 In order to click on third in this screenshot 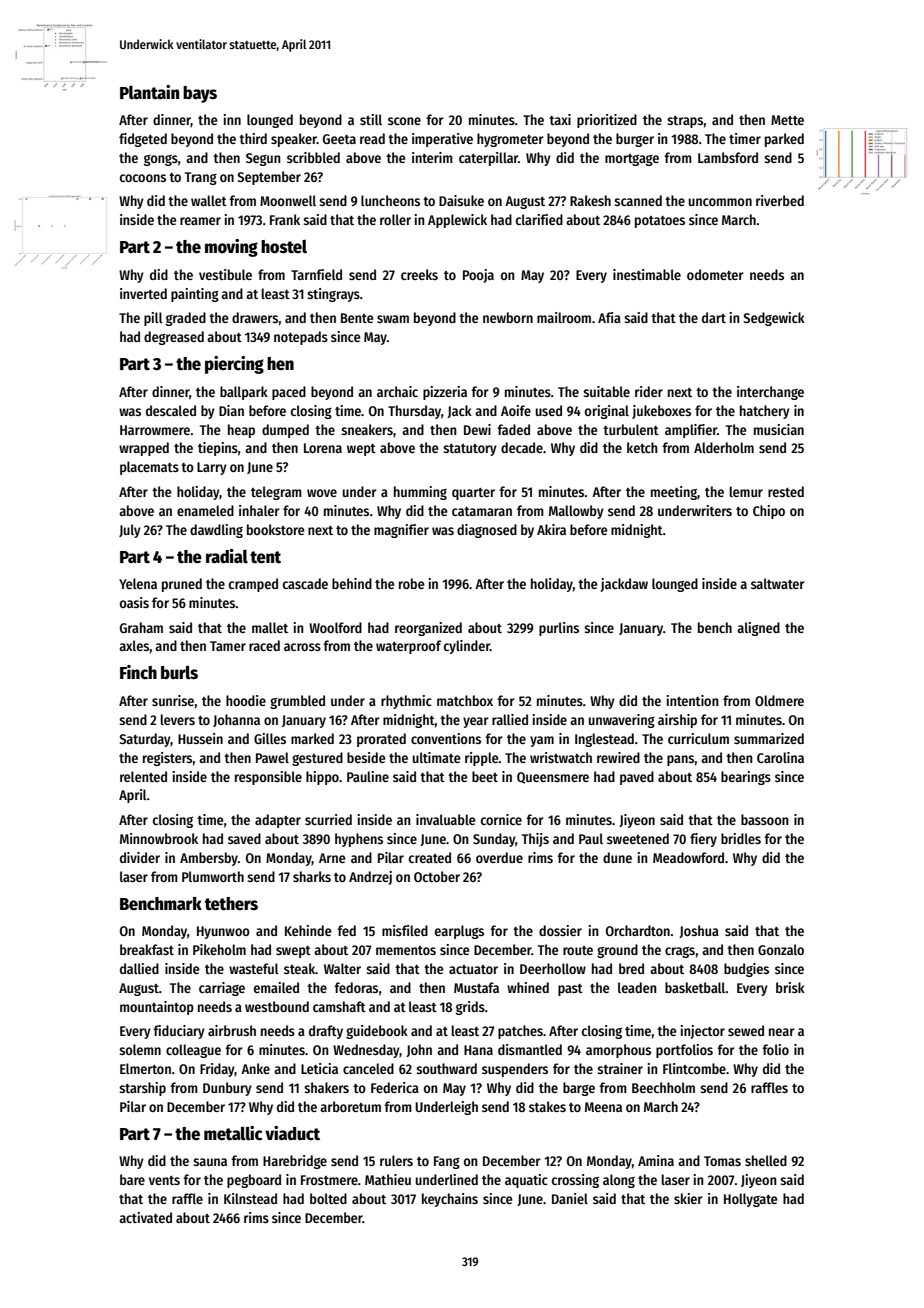, I will do `click(253, 138)`.
